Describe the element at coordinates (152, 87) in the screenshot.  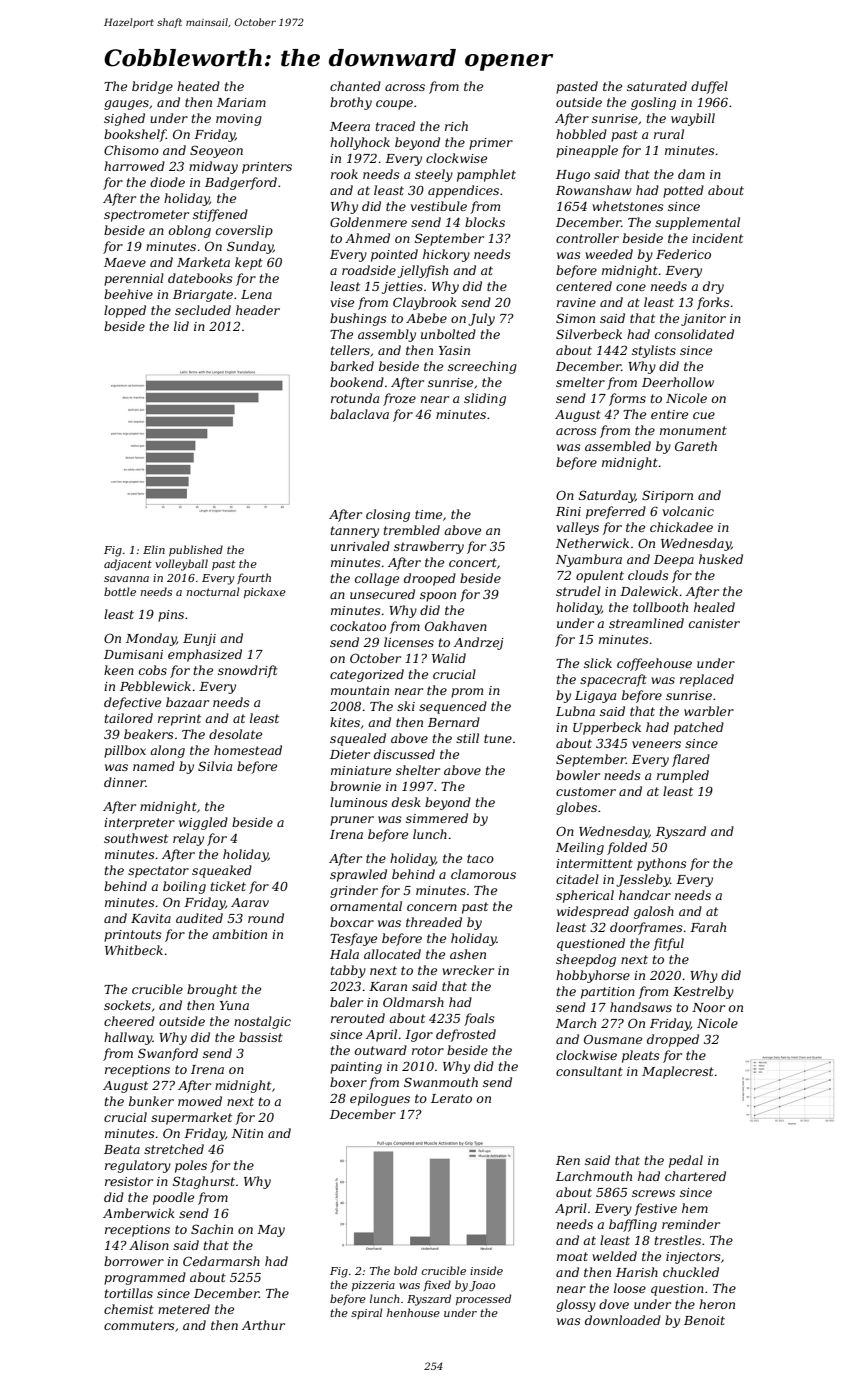
I see `bridge` at that location.
